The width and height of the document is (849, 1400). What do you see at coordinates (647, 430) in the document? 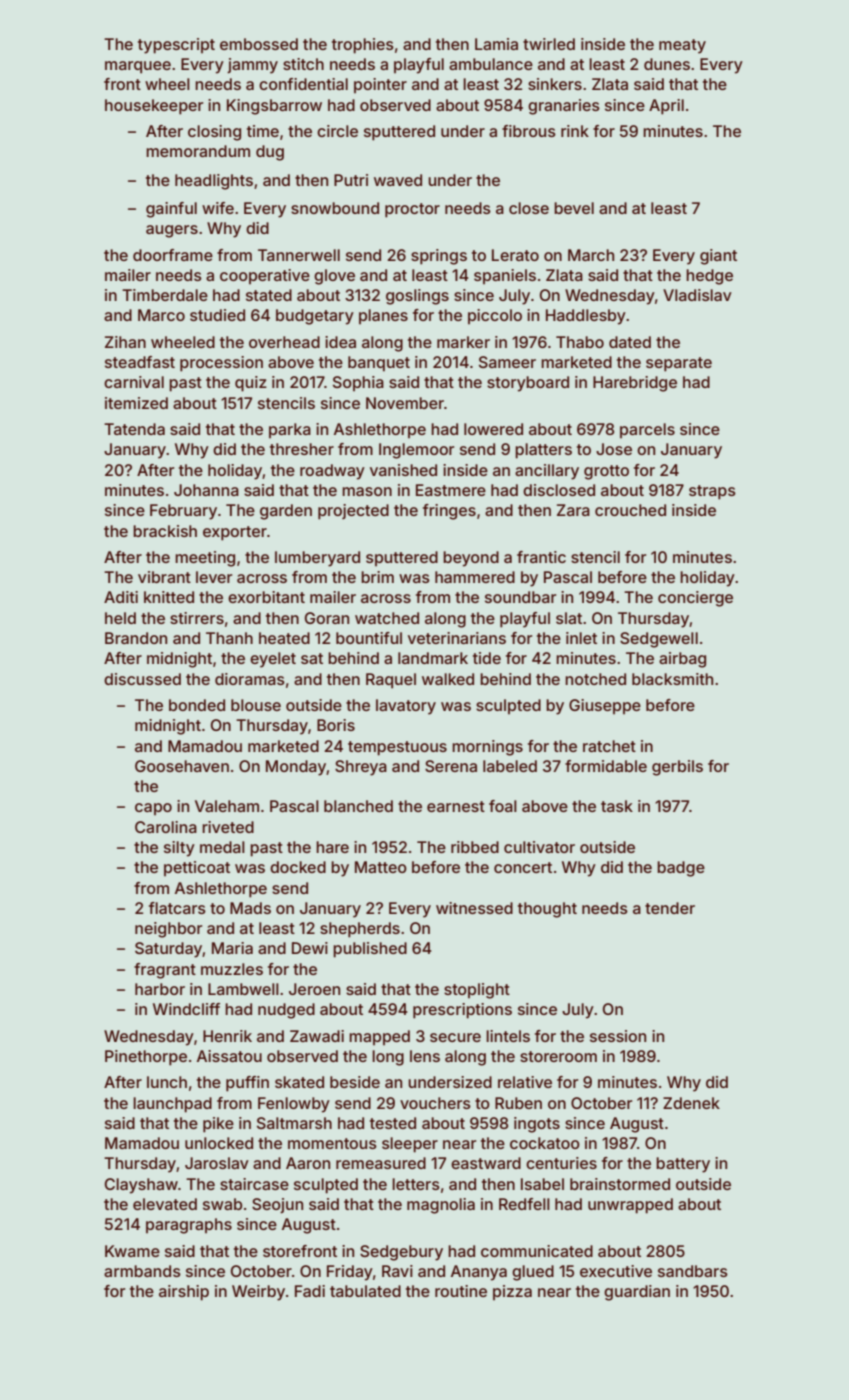
I see `parcels` at bounding box center [647, 430].
